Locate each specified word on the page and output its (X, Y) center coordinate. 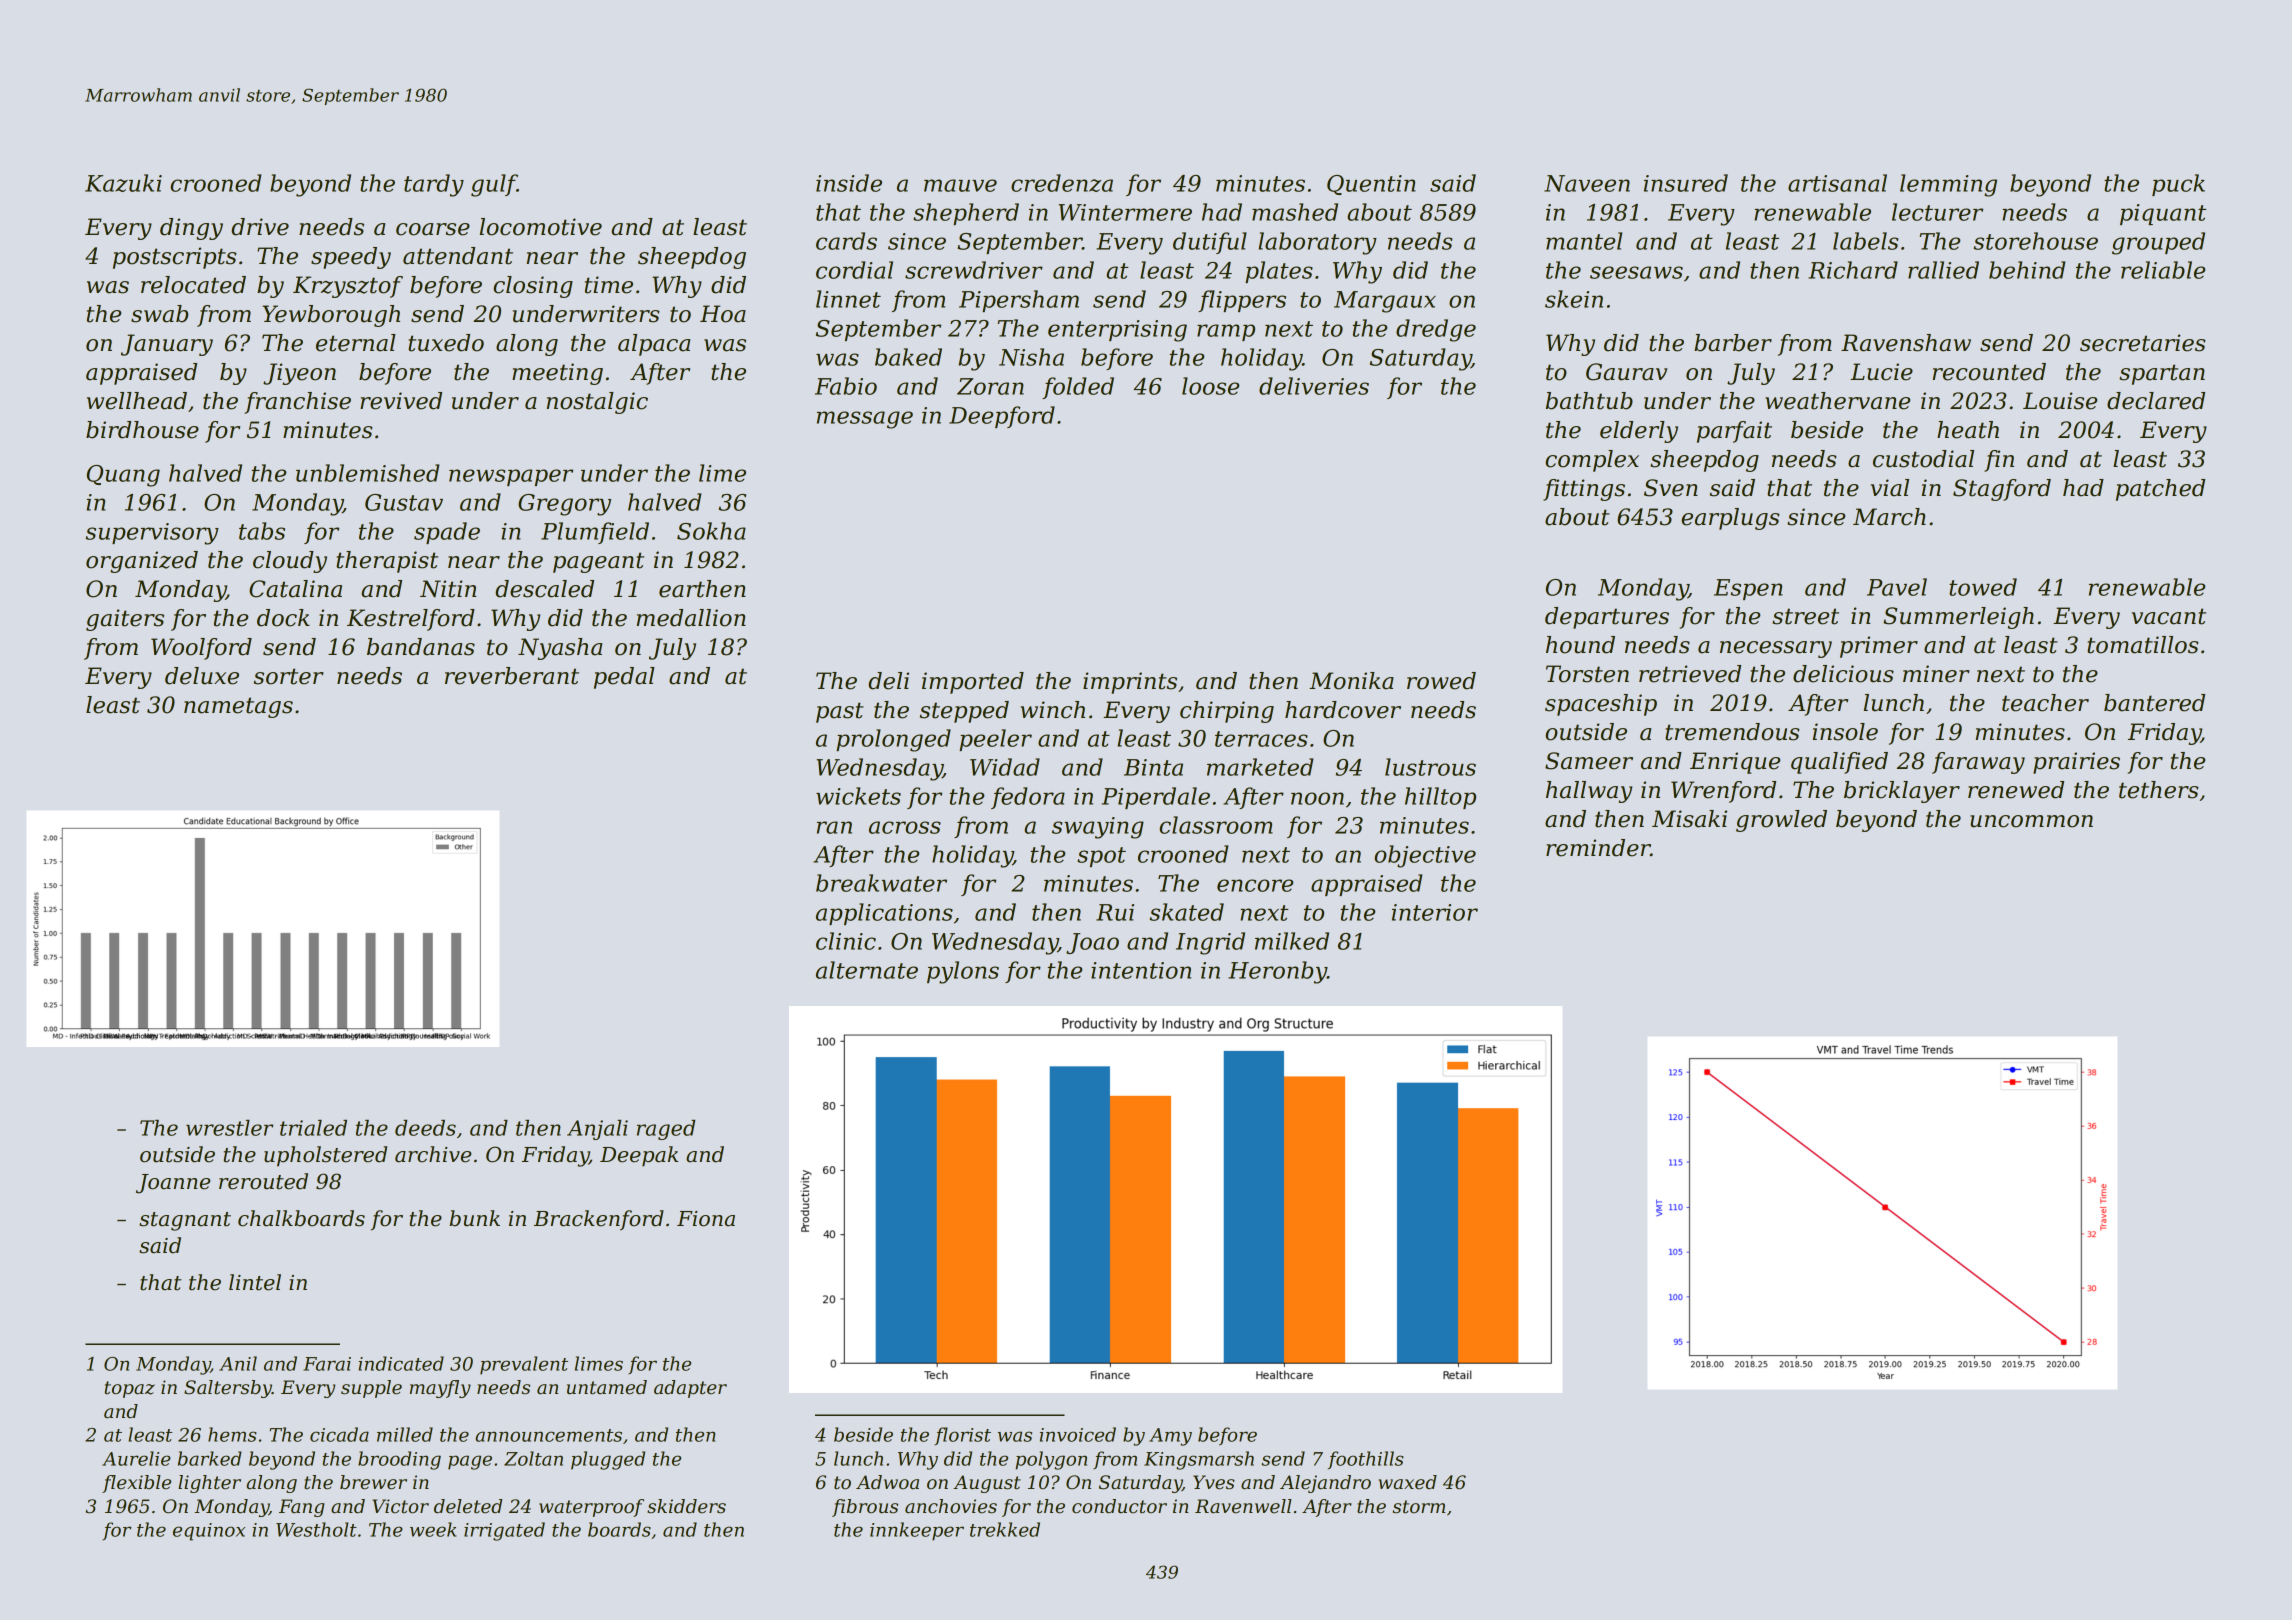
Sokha (711, 531)
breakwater (881, 883)
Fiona (706, 1219)
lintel (255, 1282)
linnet (848, 299)
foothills (1366, 1460)
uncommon (2031, 821)
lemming (1948, 185)
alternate (867, 970)
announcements (549, 1435)
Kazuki (123, 183)
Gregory (564, 505)
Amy (1170, 1437)
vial (1890, 488)
